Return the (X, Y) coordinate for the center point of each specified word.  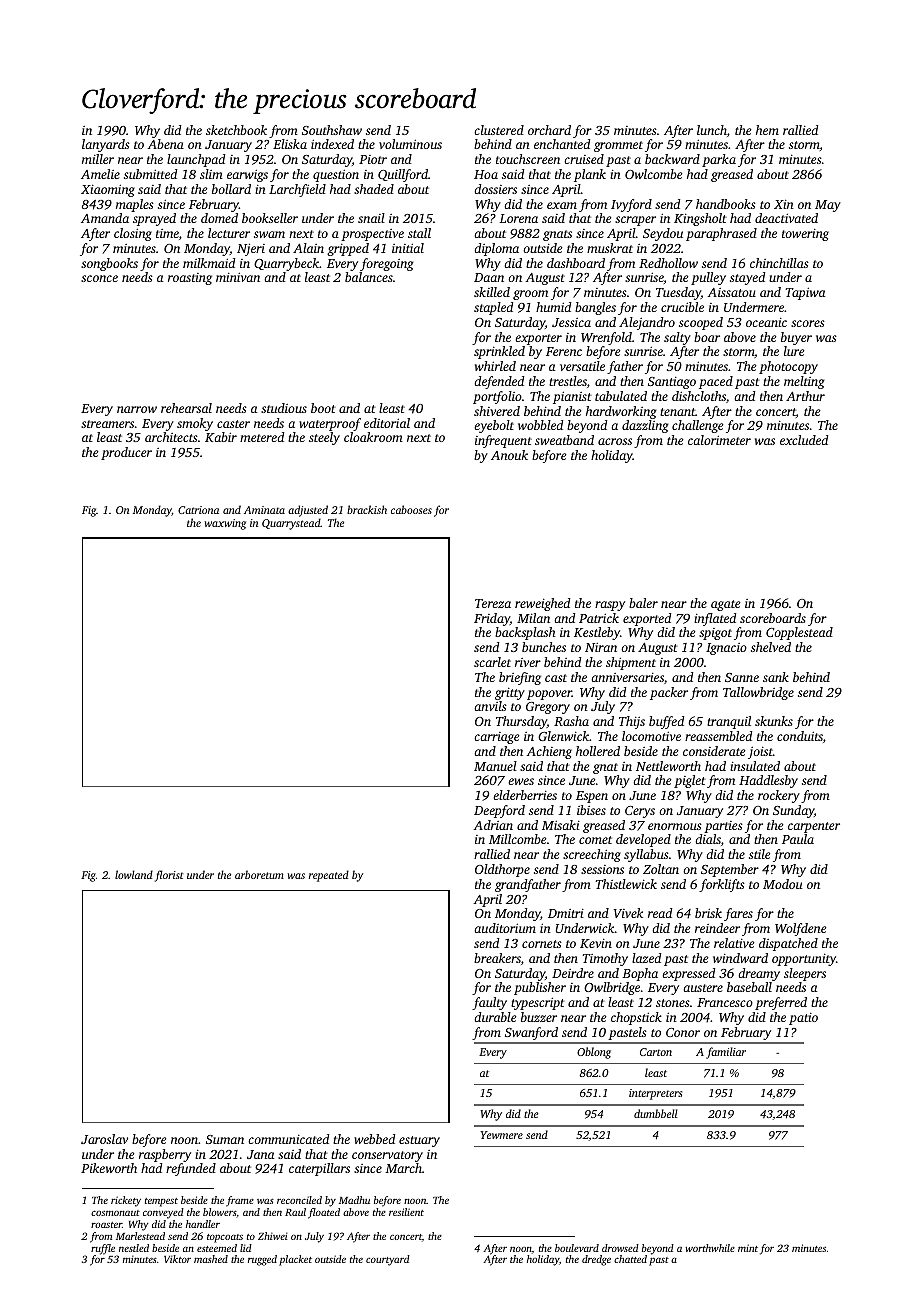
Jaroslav (104, 1139)
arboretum (259, 874)
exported (647, 619)
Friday (492, 619)
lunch (712, 130)
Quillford (403, 175)
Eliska (290, 144)
